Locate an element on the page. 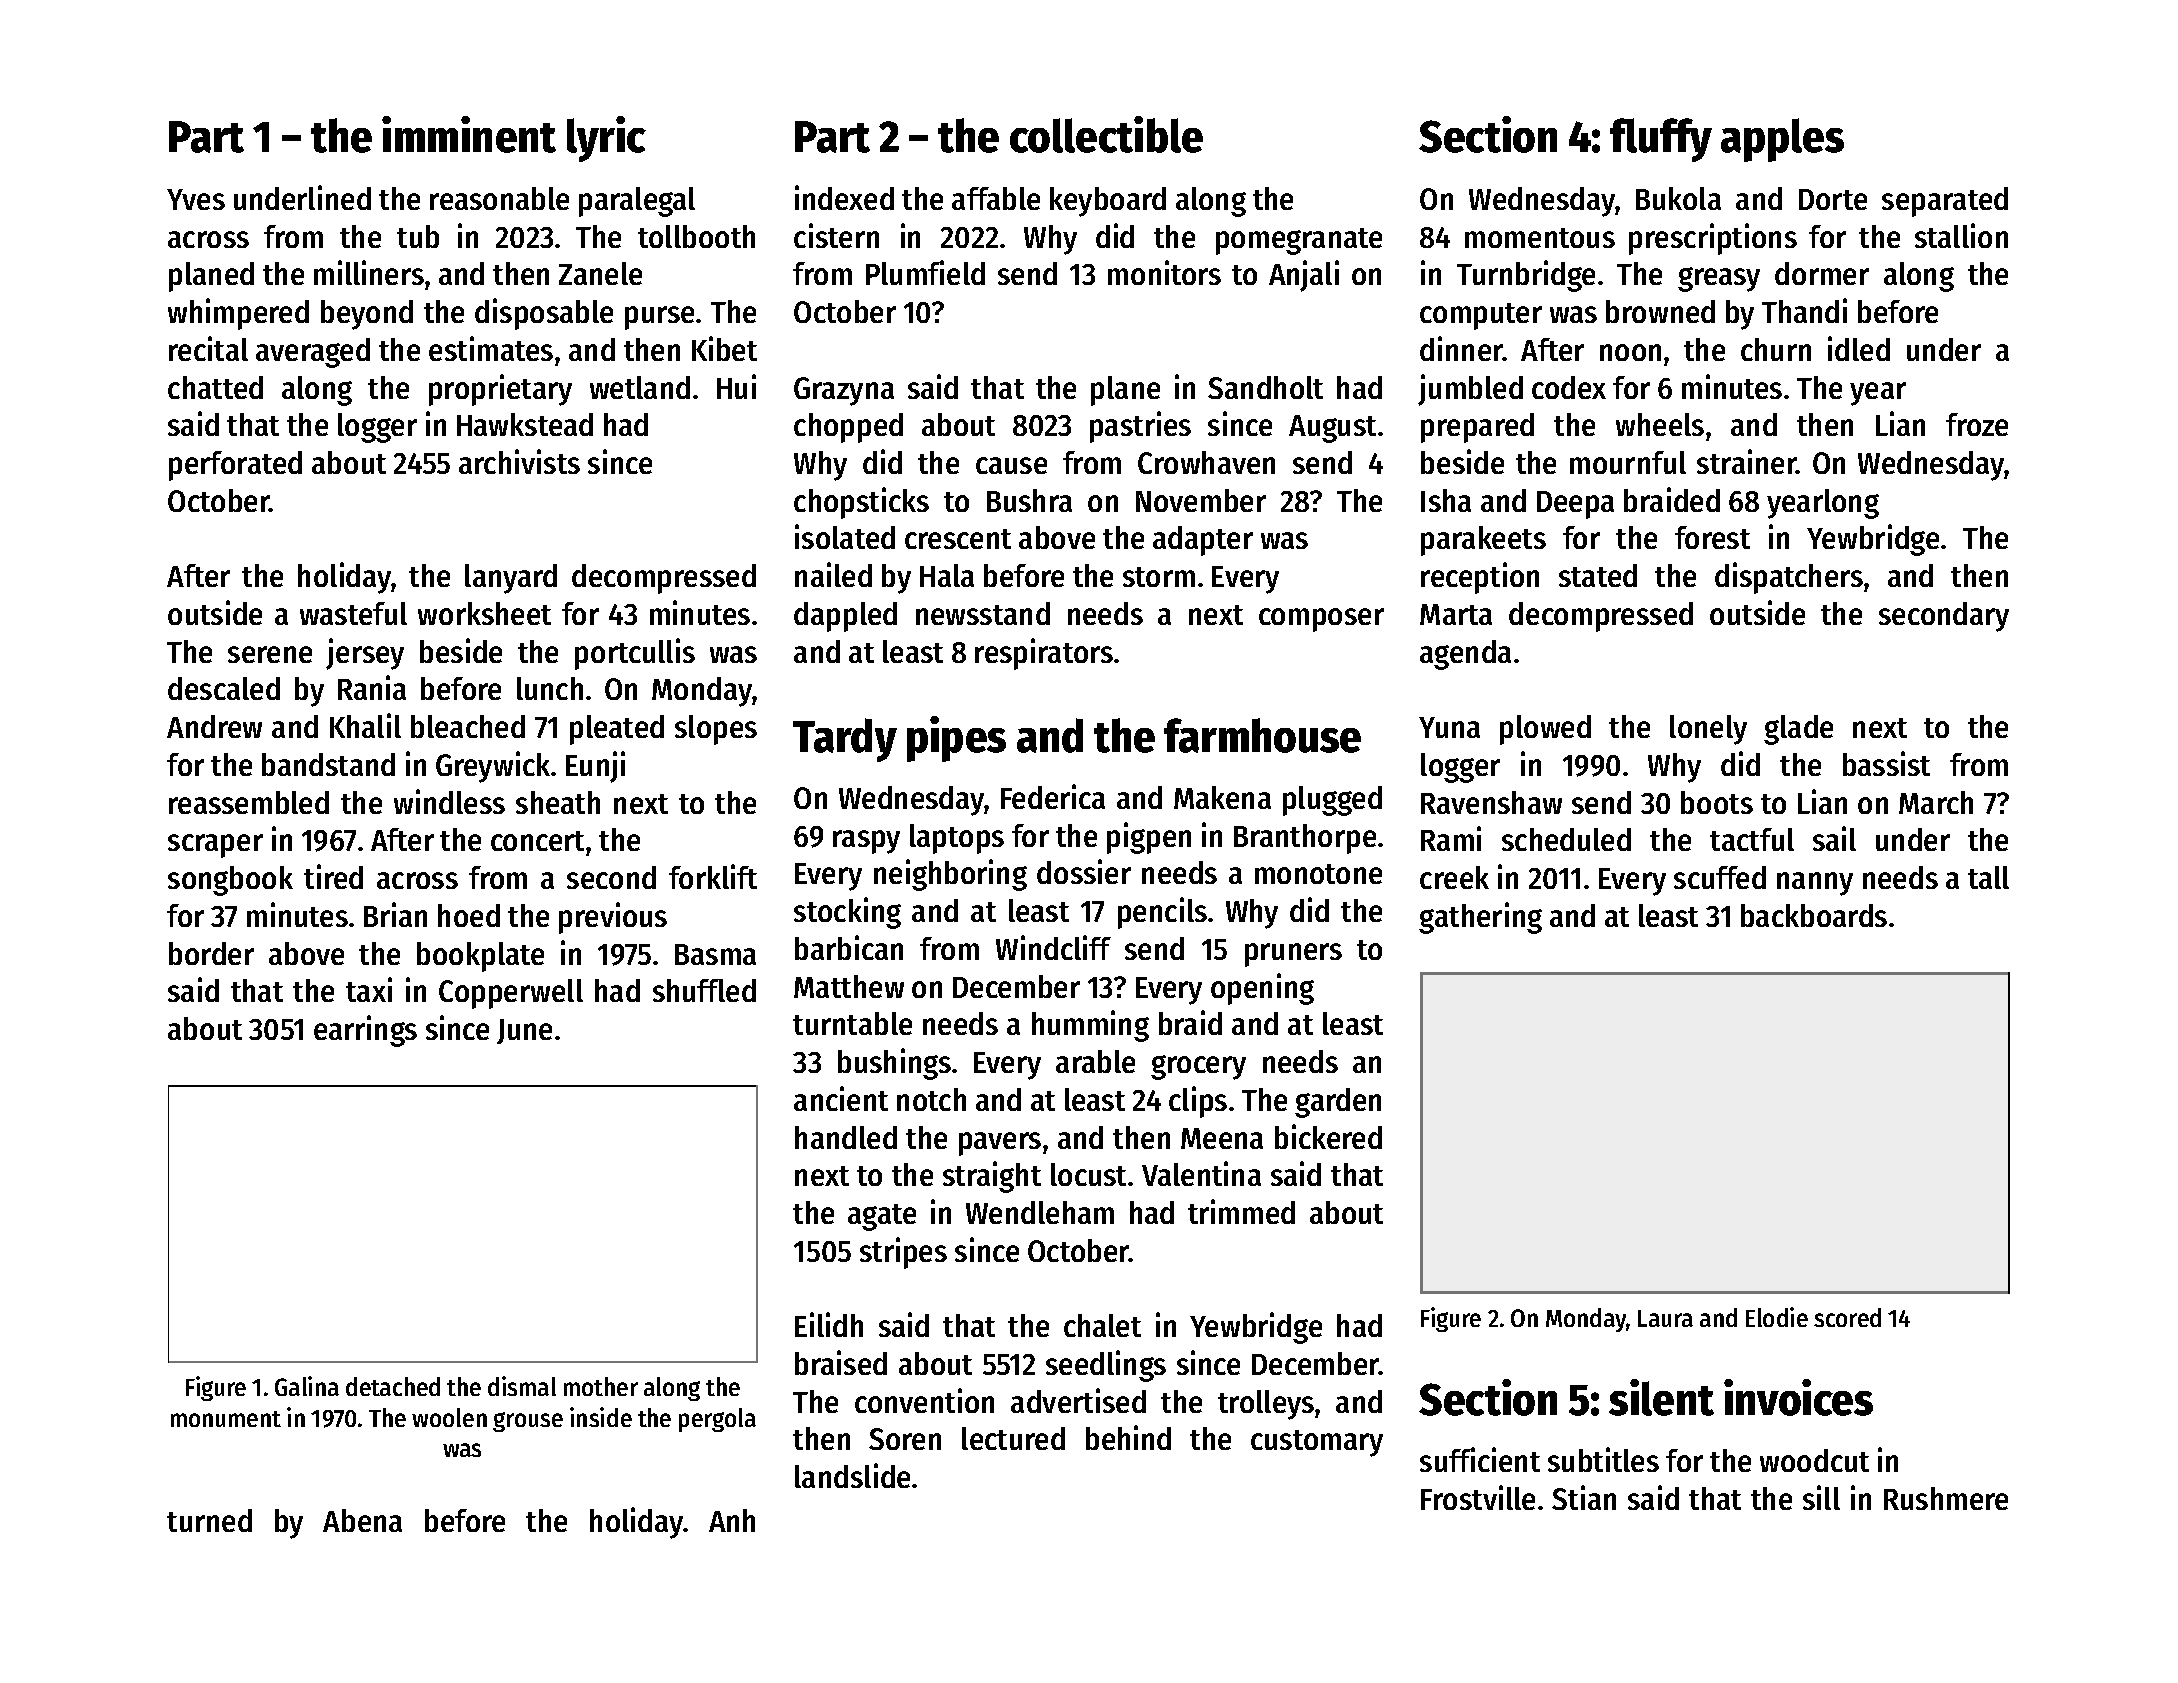 Image resolution: width=2178 pixels, height=1683 pixels. scheduled is located at coordinates (1566, 839).
